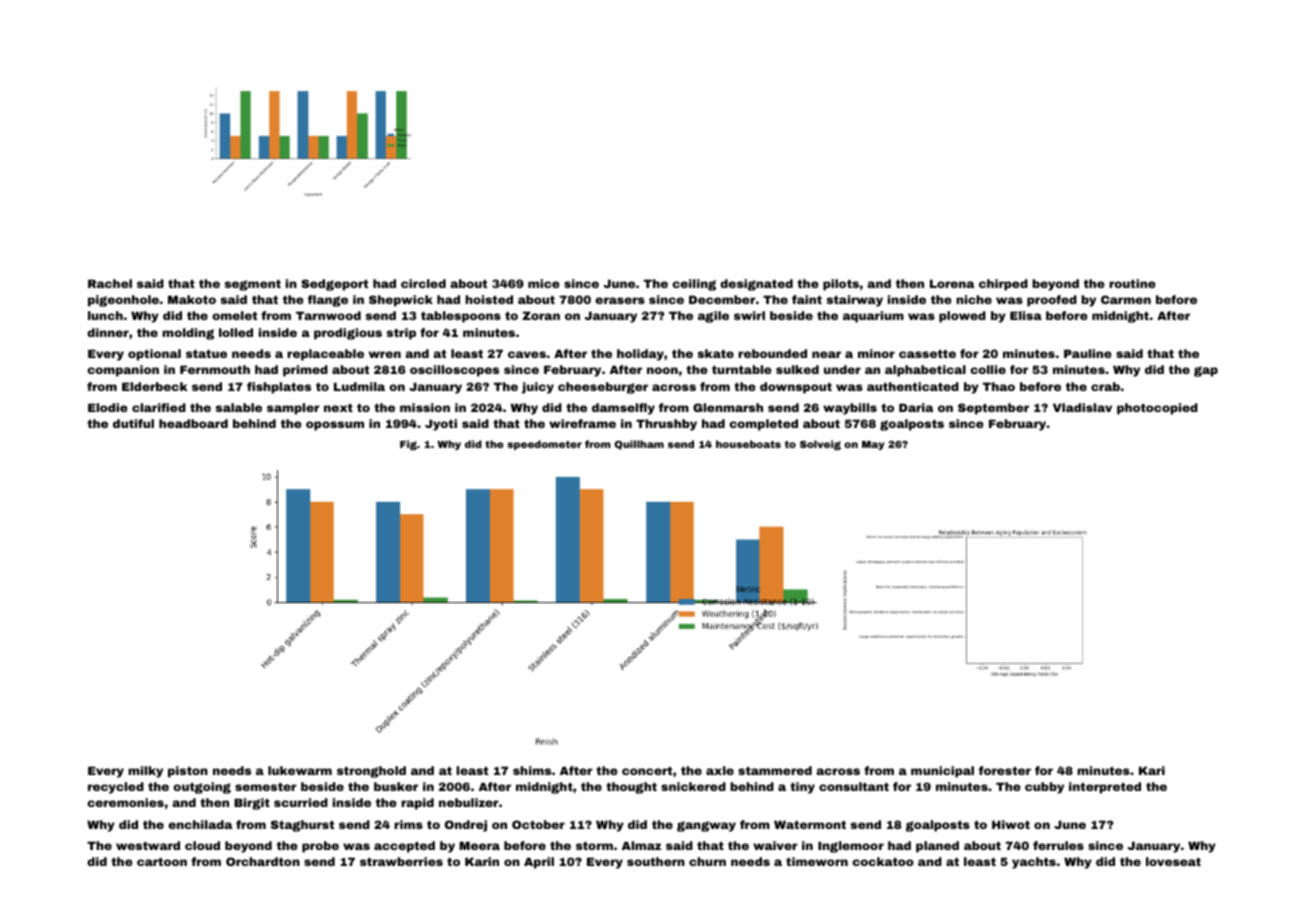  What do you see at coordinates (1105, 788) in the document?
I see `interpreted` at bounding box center [1105, 788].
